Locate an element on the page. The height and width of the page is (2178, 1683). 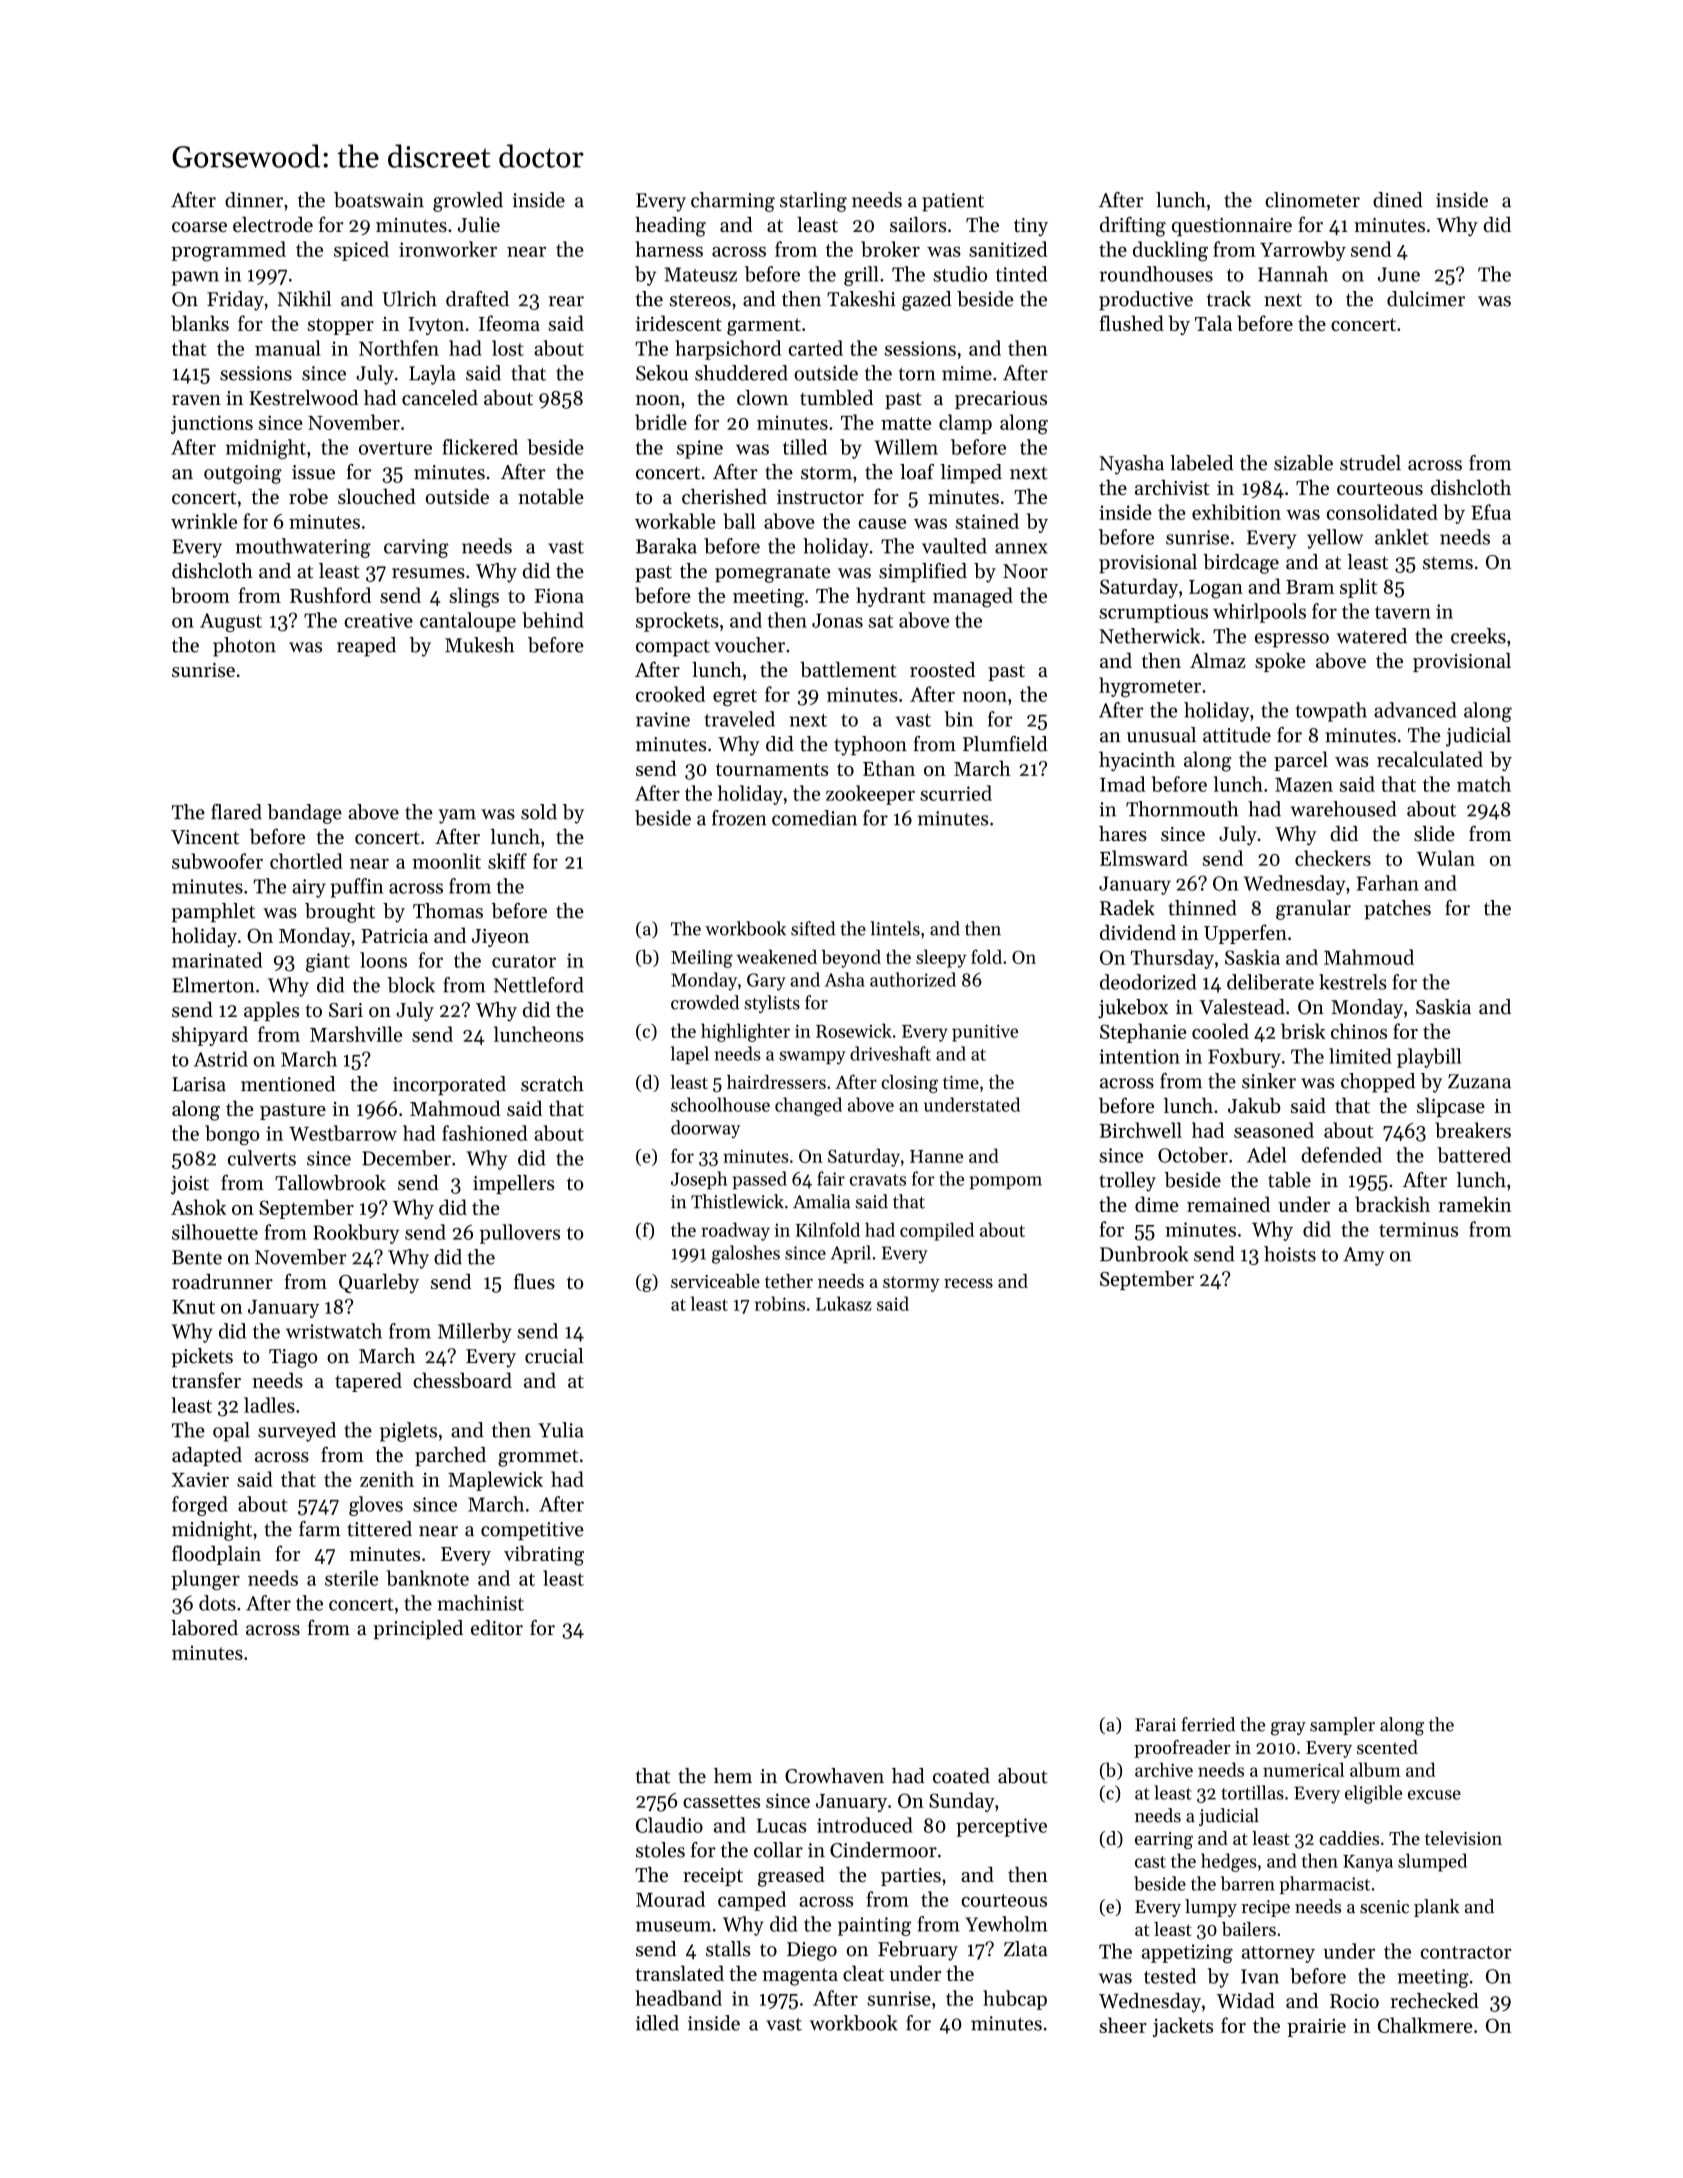
chortled is located at coordinates (306, 861).
